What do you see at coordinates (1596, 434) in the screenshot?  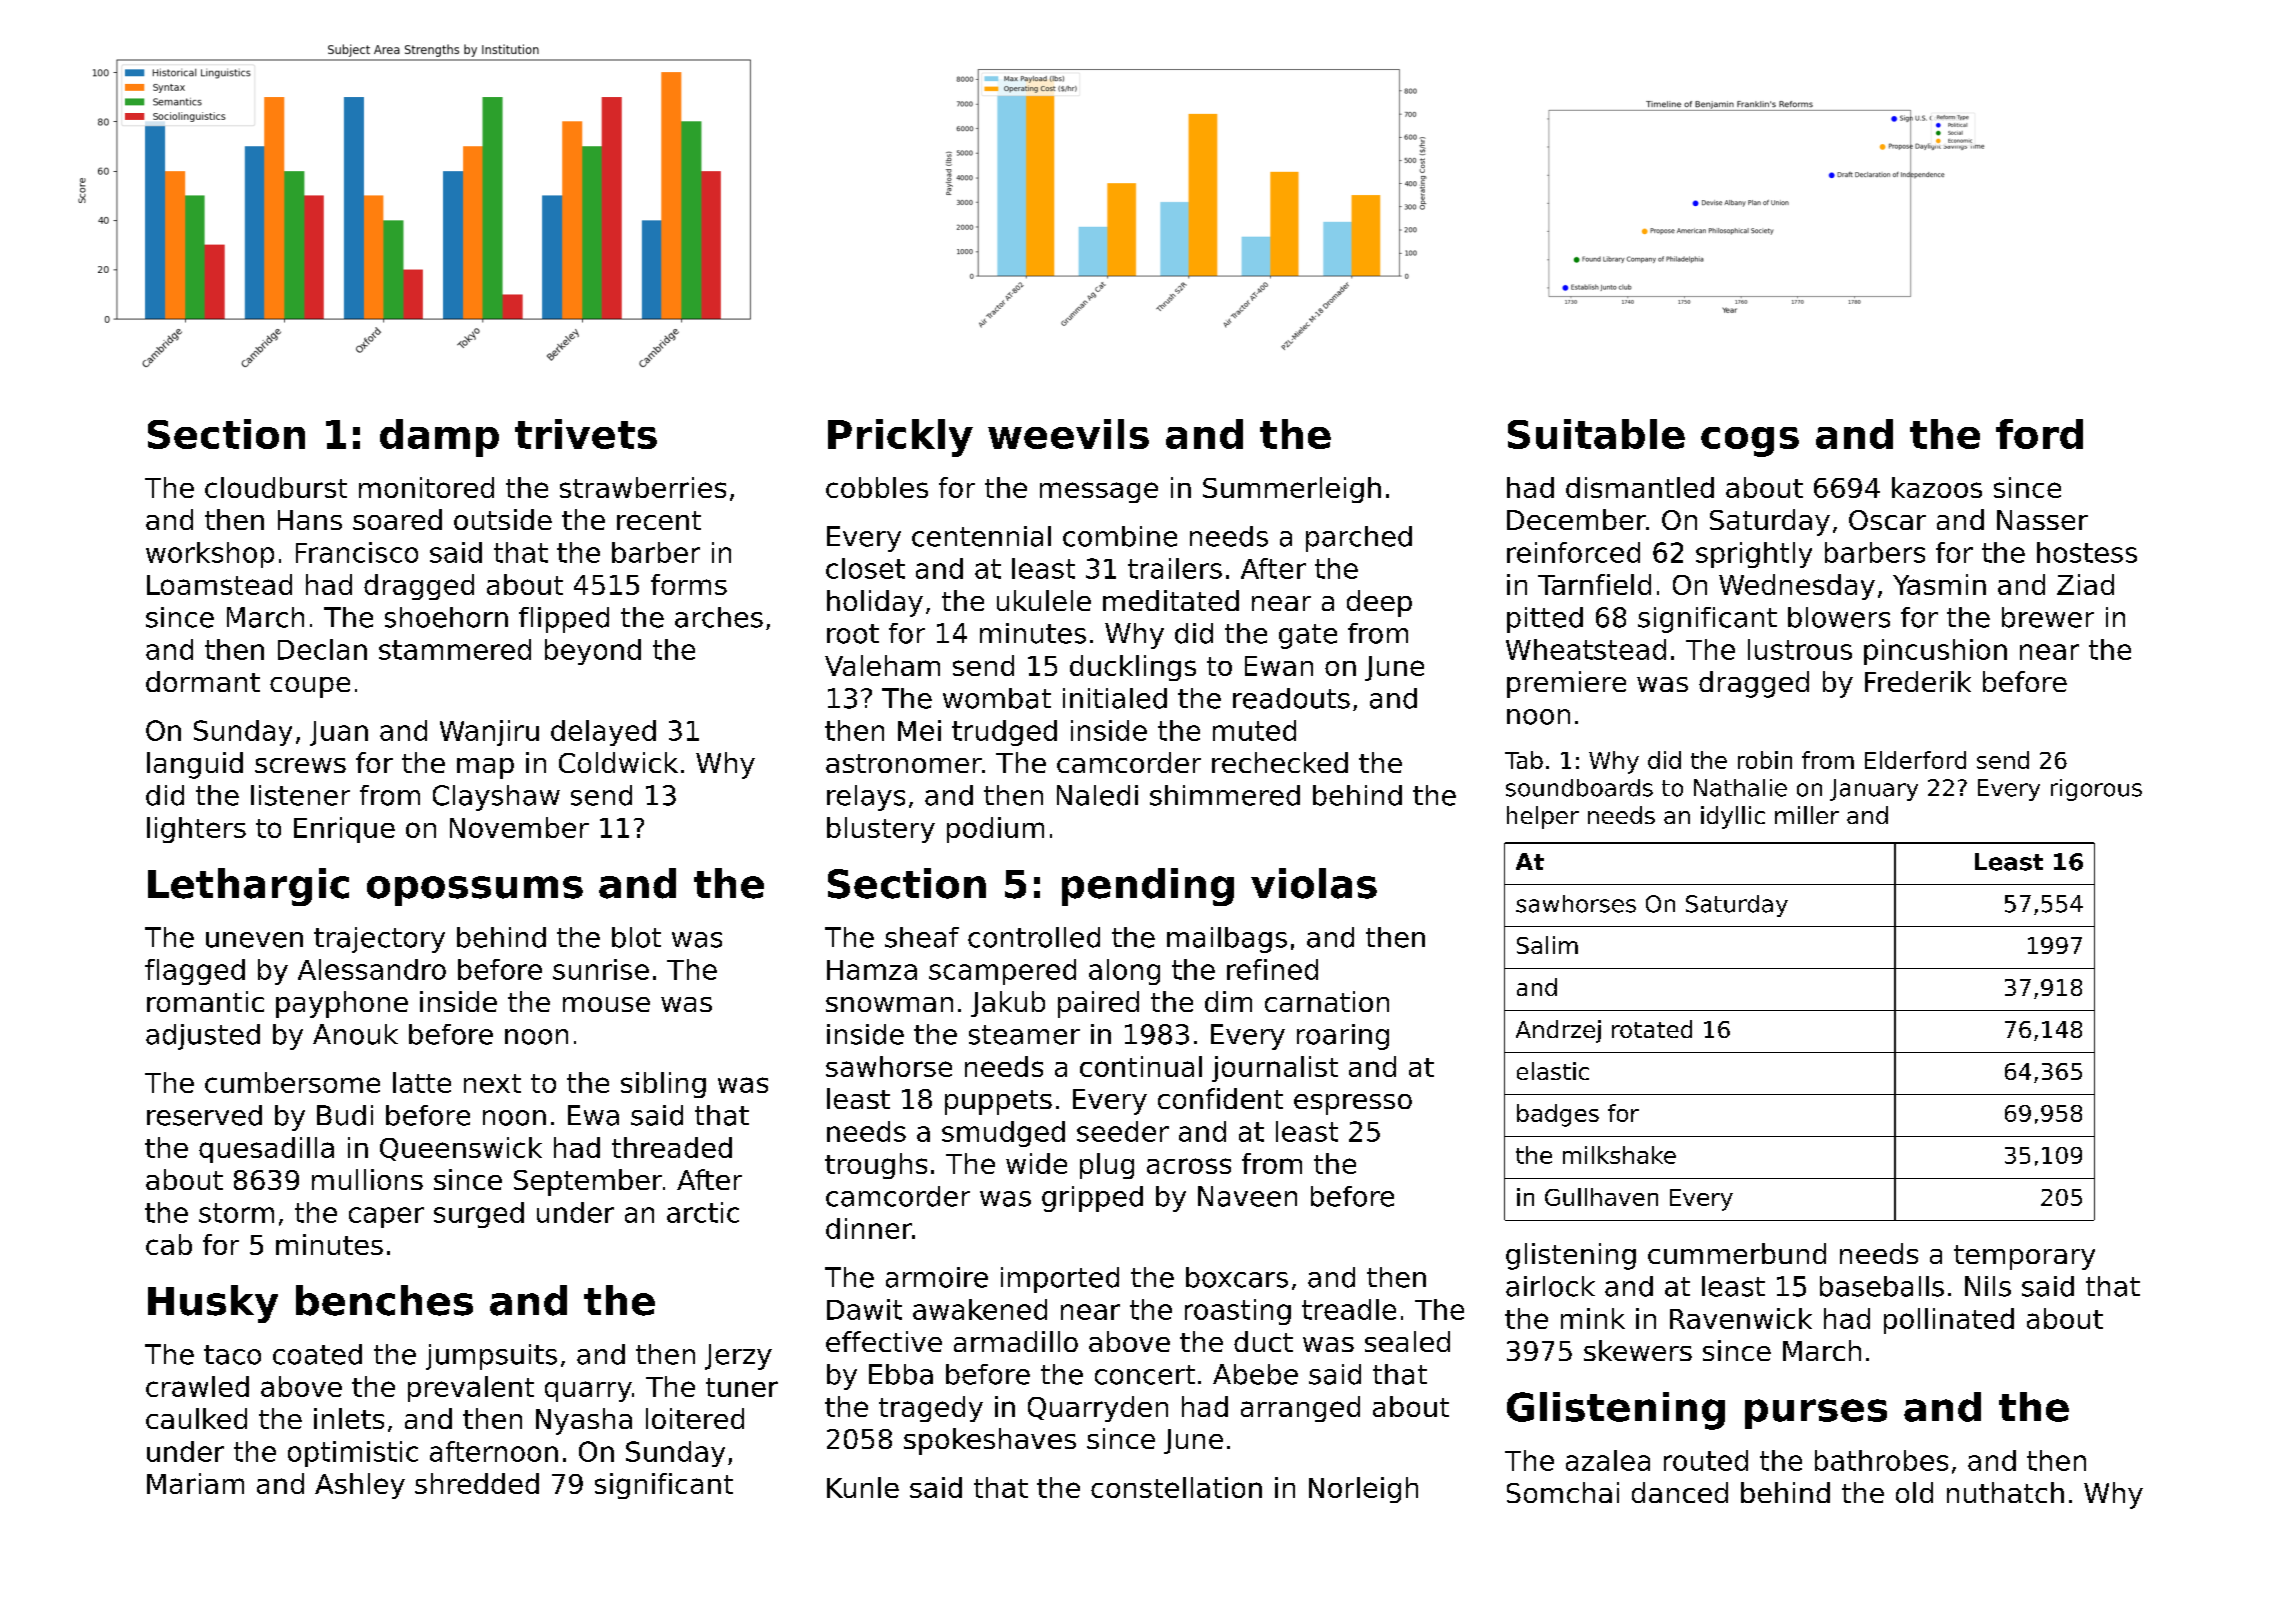 I see `Suitable` at bounding box center [1596, 434].
